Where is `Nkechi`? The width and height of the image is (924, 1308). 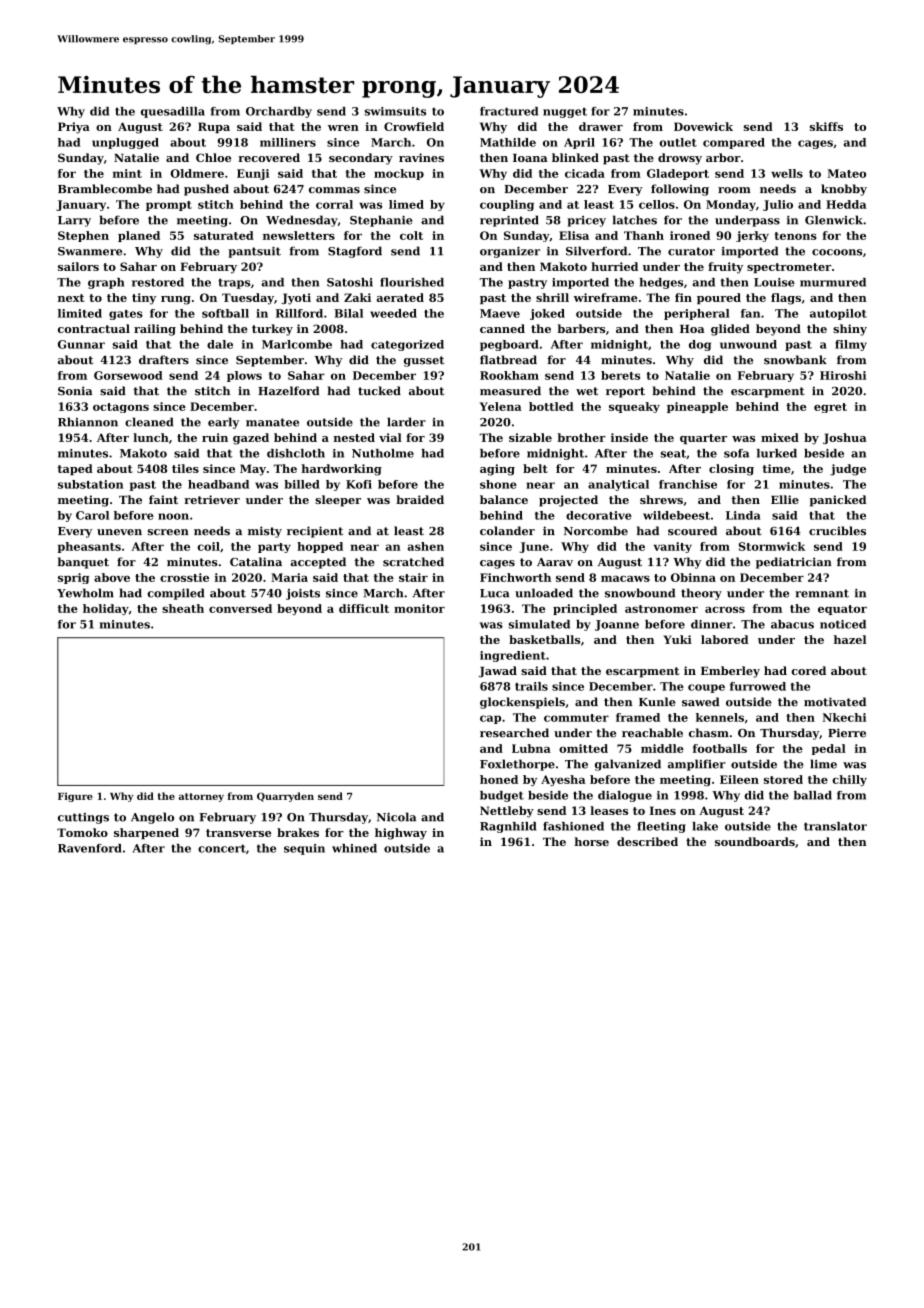
Nkechi is located at coordinates (844, 717).
